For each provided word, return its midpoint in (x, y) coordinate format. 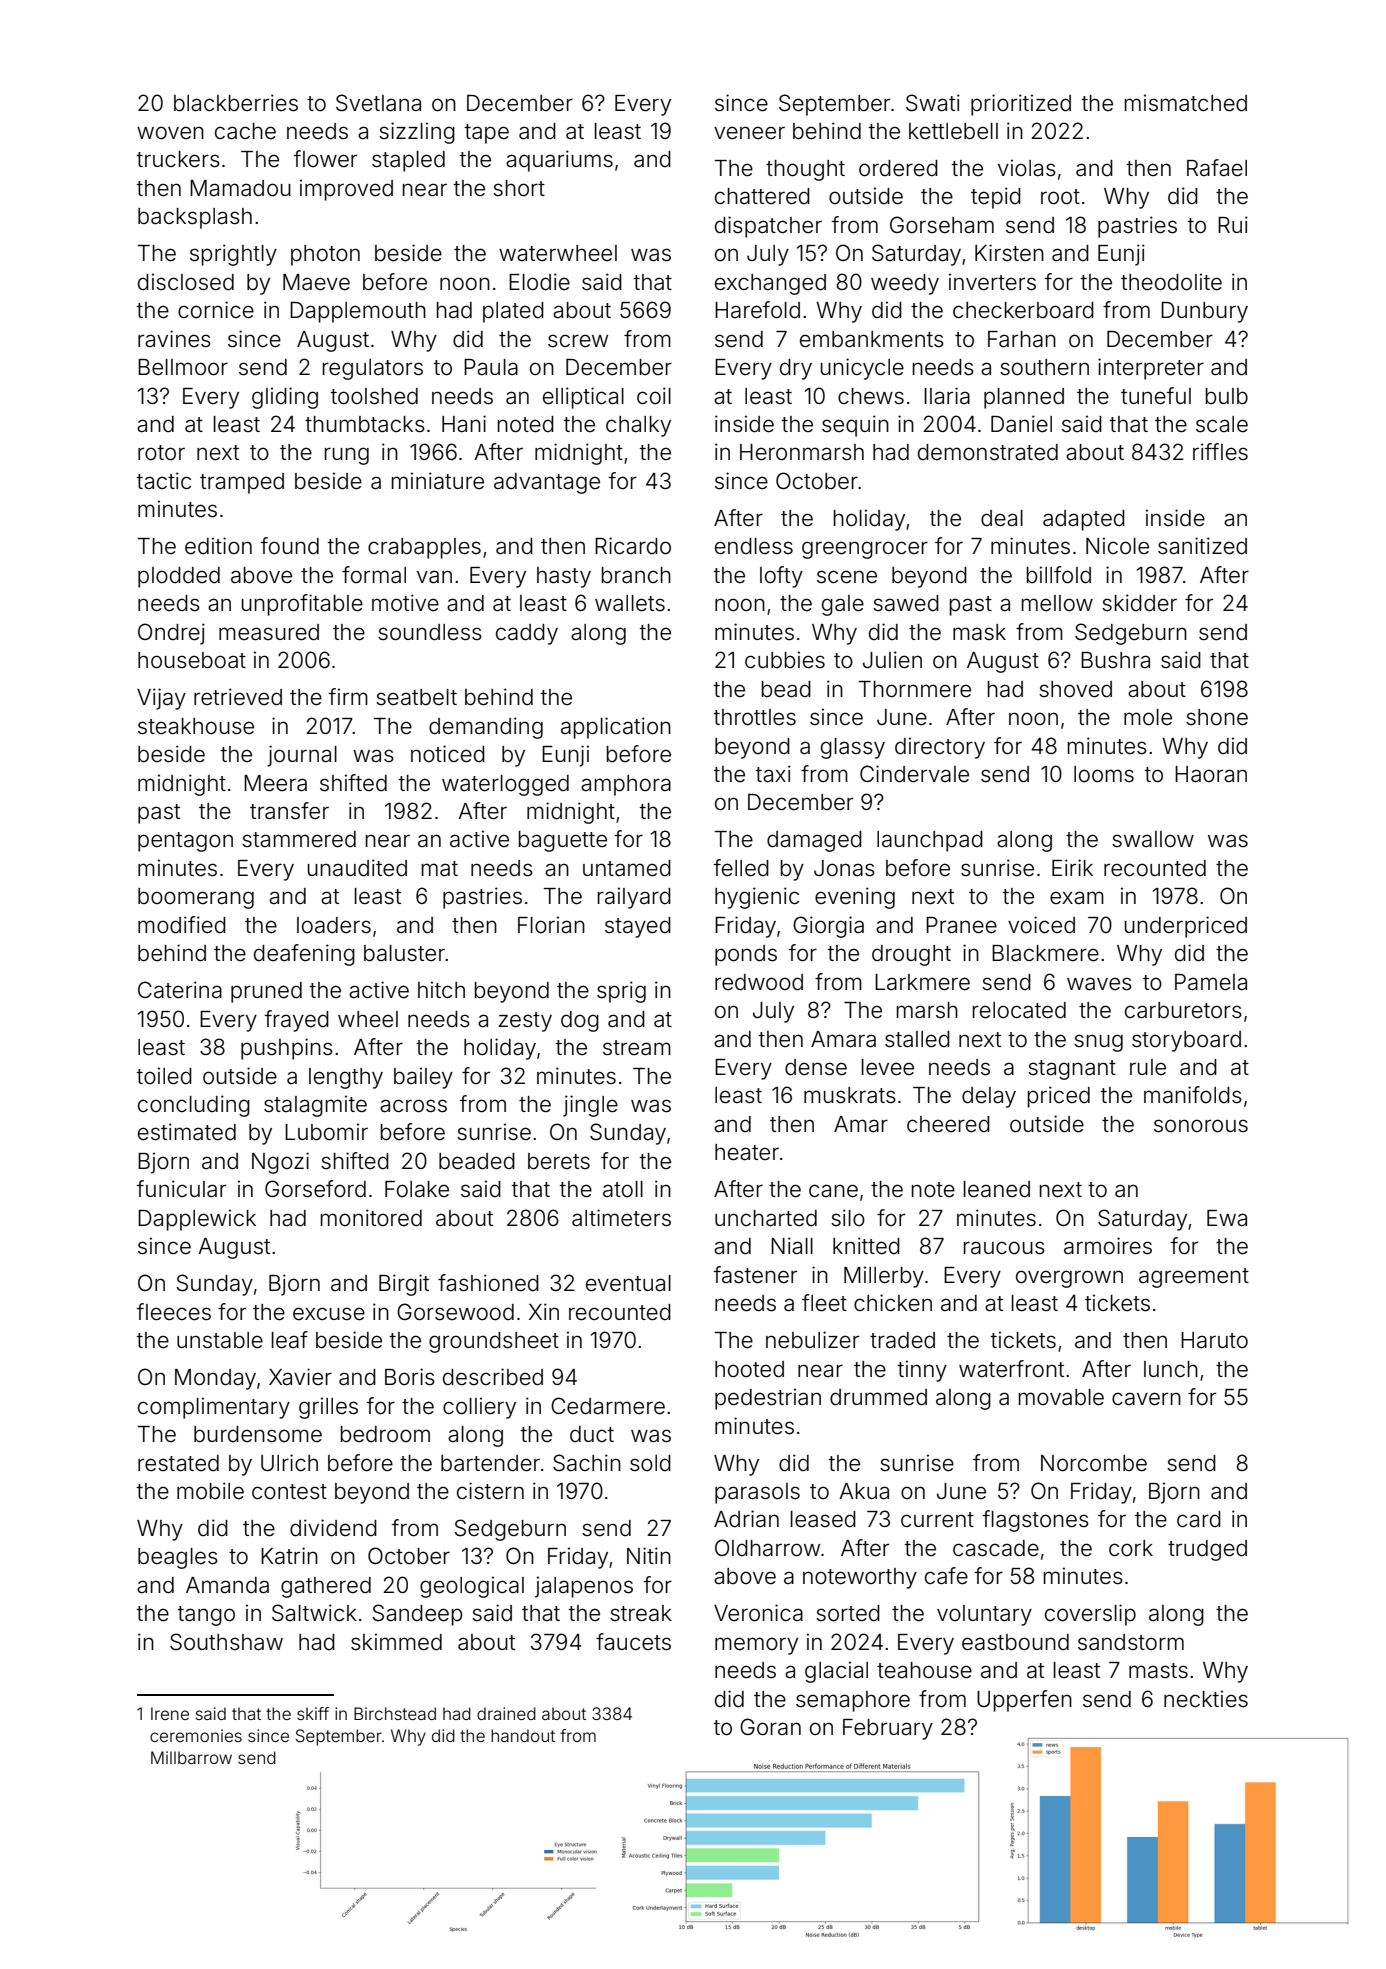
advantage (547, 483)
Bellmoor (183, 367)
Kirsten (1009, 253)
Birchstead (395, 1713)
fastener (755, 1275)
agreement (1194, 1278)
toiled (164, 1076)
